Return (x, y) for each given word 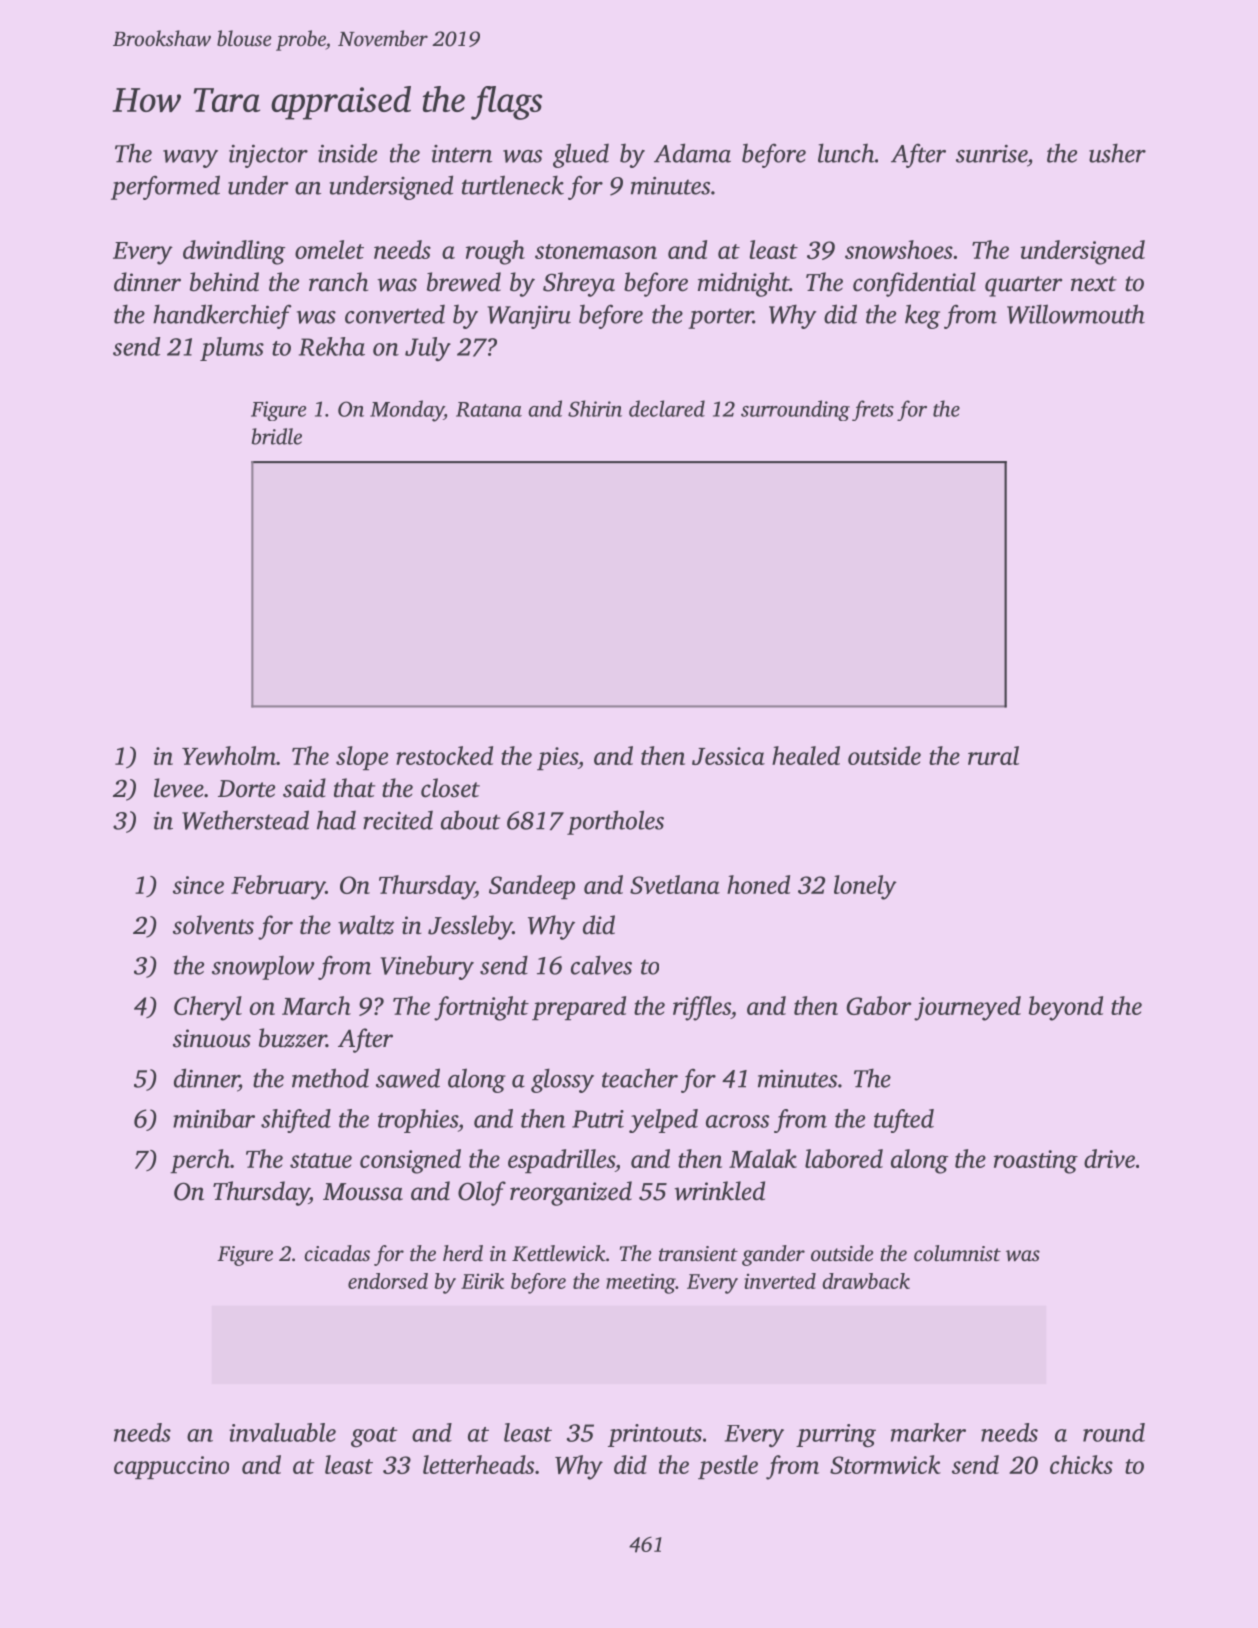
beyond (1066, 1008)
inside (347, 153)
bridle (277, 436)
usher (1117, 153)
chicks (1081, 1464)
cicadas (337, 1253)
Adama (692, 153)
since (198, 885)
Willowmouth (1076, 314)
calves (601, 965)
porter (720, 318)
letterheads (478, 1464)
